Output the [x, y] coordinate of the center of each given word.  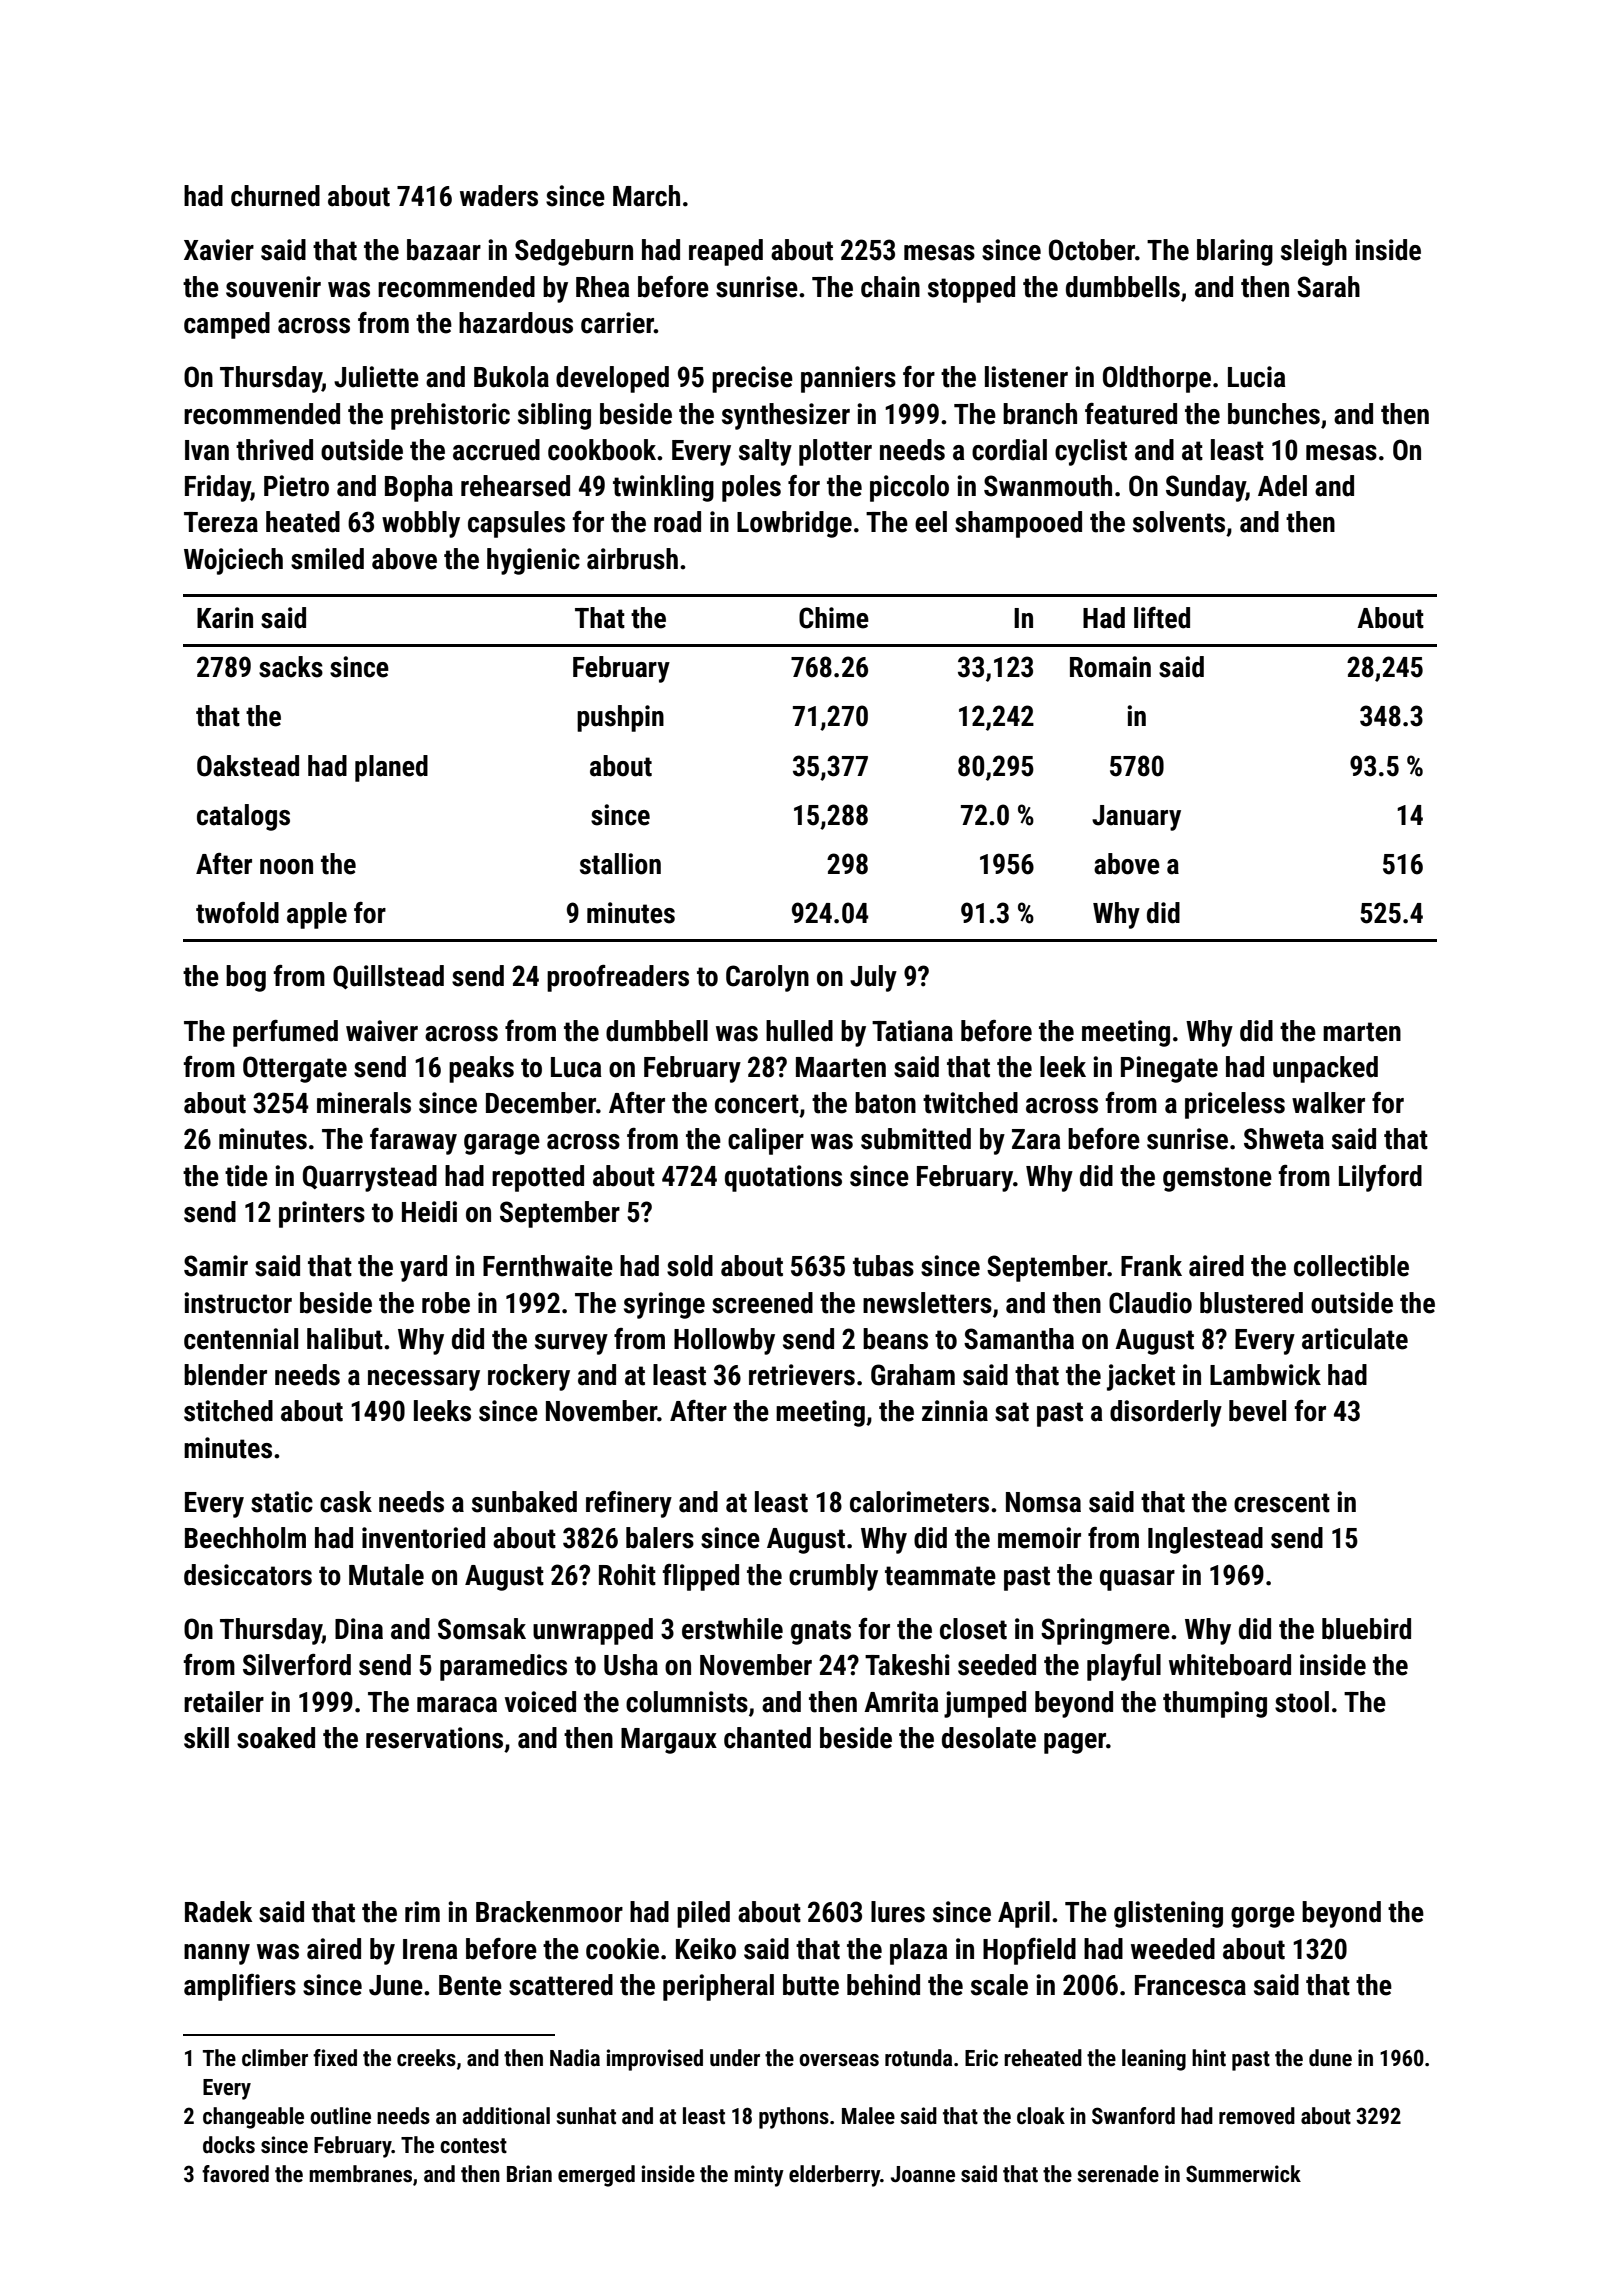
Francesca [1190, 1985]
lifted [1162, 618]
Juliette [376, 377]
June [396, 1985]
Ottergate [295, 1069]
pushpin [620, 718]
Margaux [669, 1741]
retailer [224, 1702]
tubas [883, 1266]
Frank [1151, 1266]
